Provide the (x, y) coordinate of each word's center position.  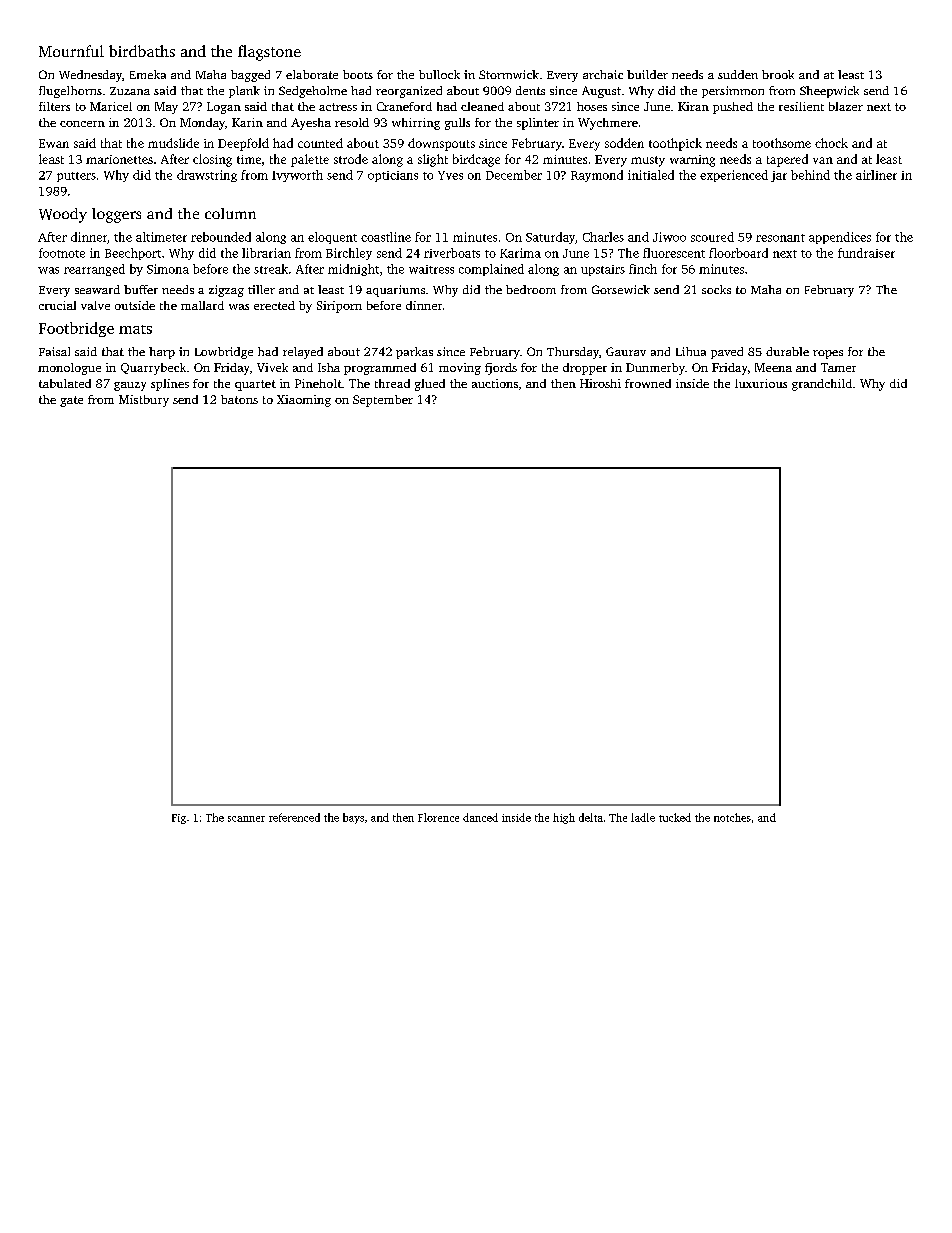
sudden (738, 74)
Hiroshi (600, 383)
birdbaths (142, 51)
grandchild (822, 385)
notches (732, 817)
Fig (179, 819)
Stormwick (509, 74)
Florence (438, 817)
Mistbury (144, 401)
